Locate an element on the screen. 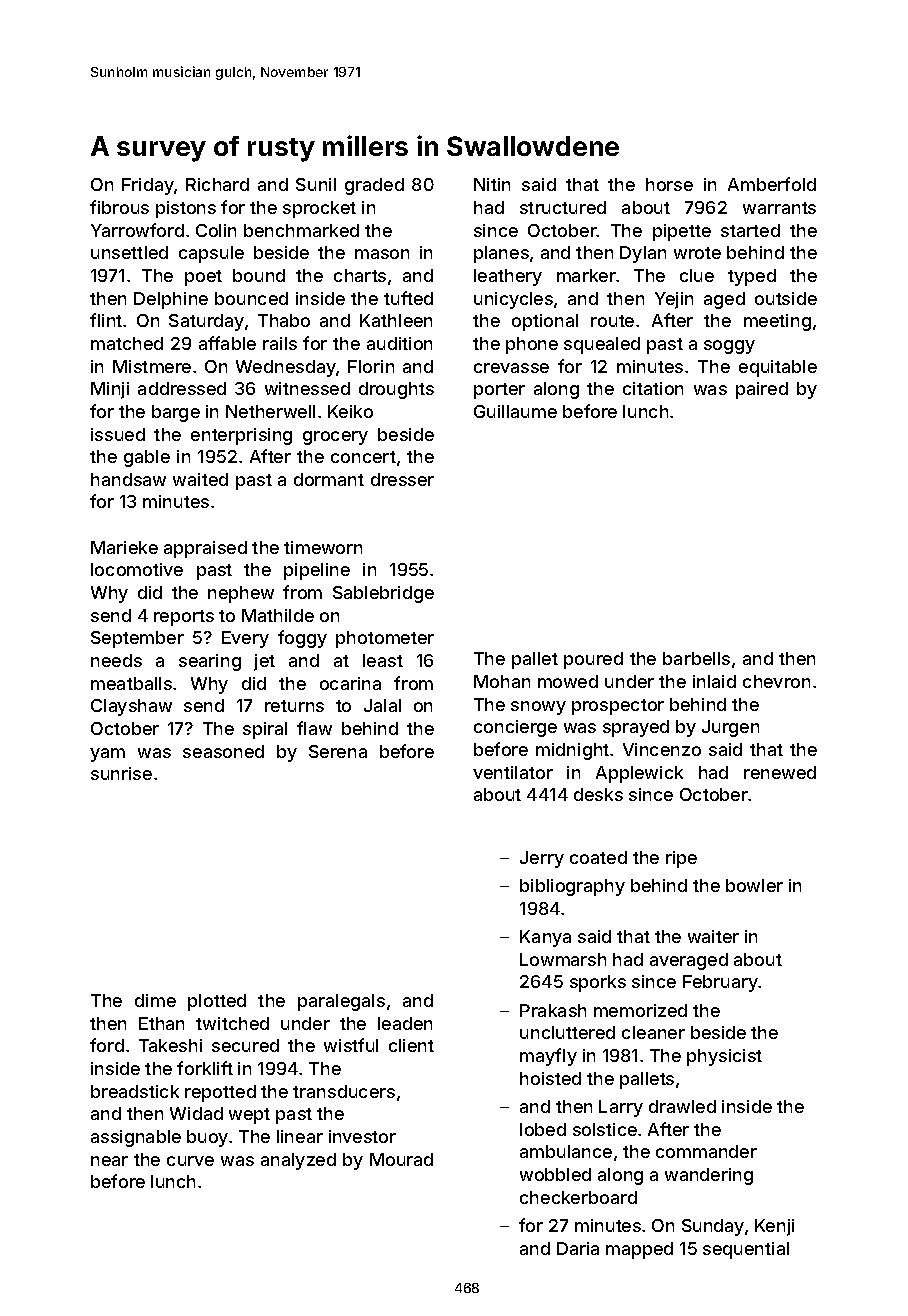 Image resolution: width=908 pixels, height=1316 pixels. Sablebridge is located at coordinates (383, 594).
